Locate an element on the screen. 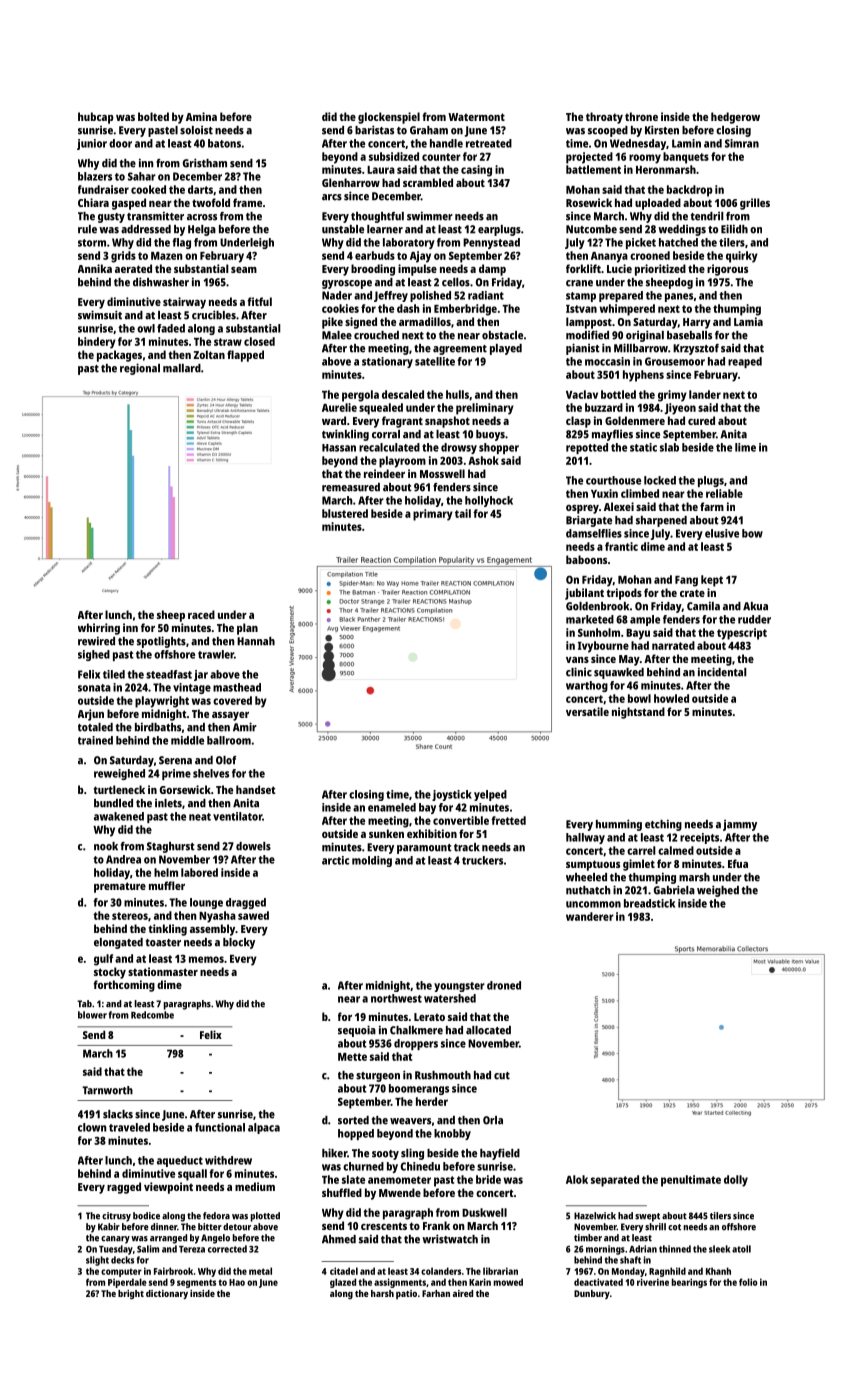  truckers is located at coordinates (482, 860).
